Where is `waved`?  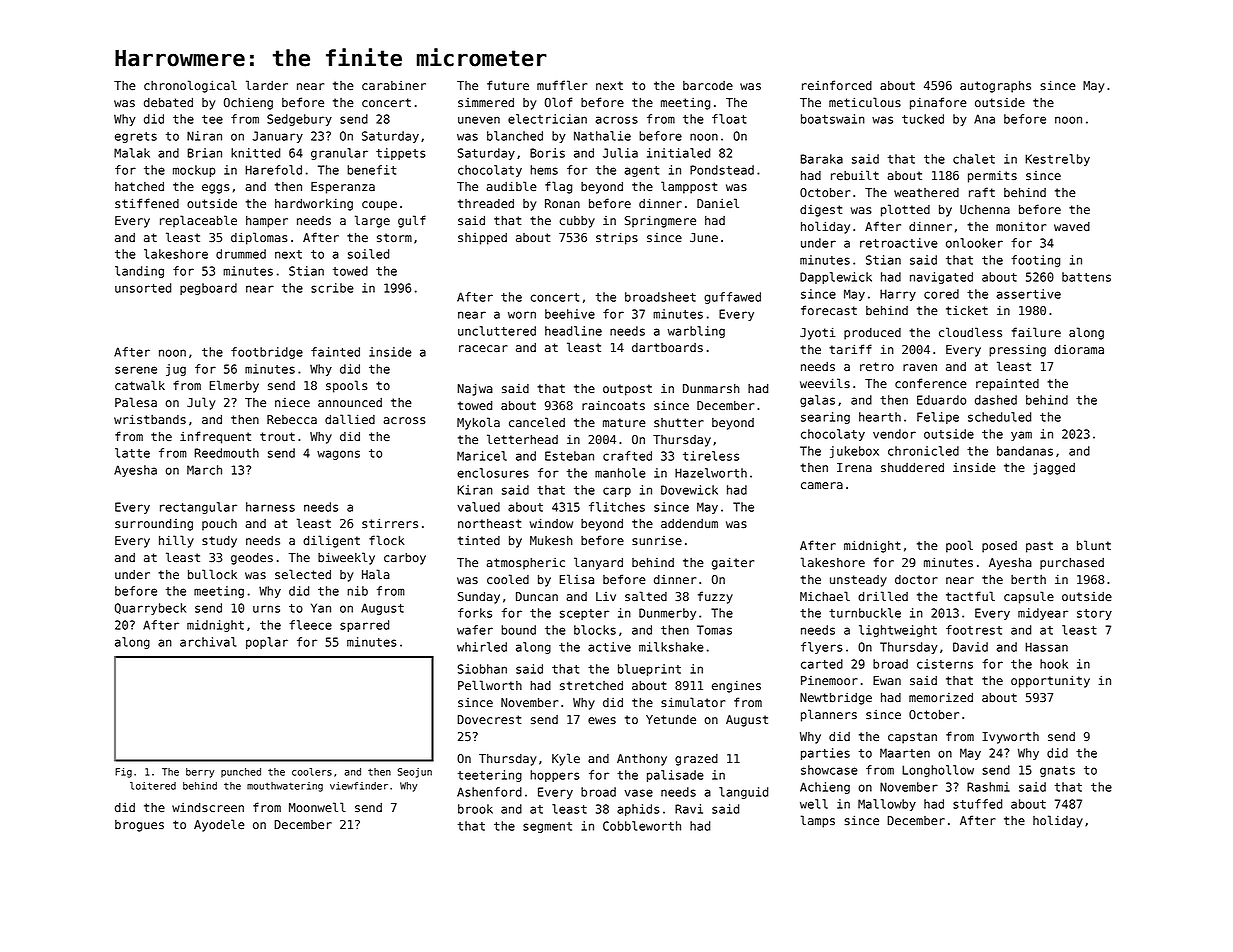 waved is located at coordinates (1072, 227).
